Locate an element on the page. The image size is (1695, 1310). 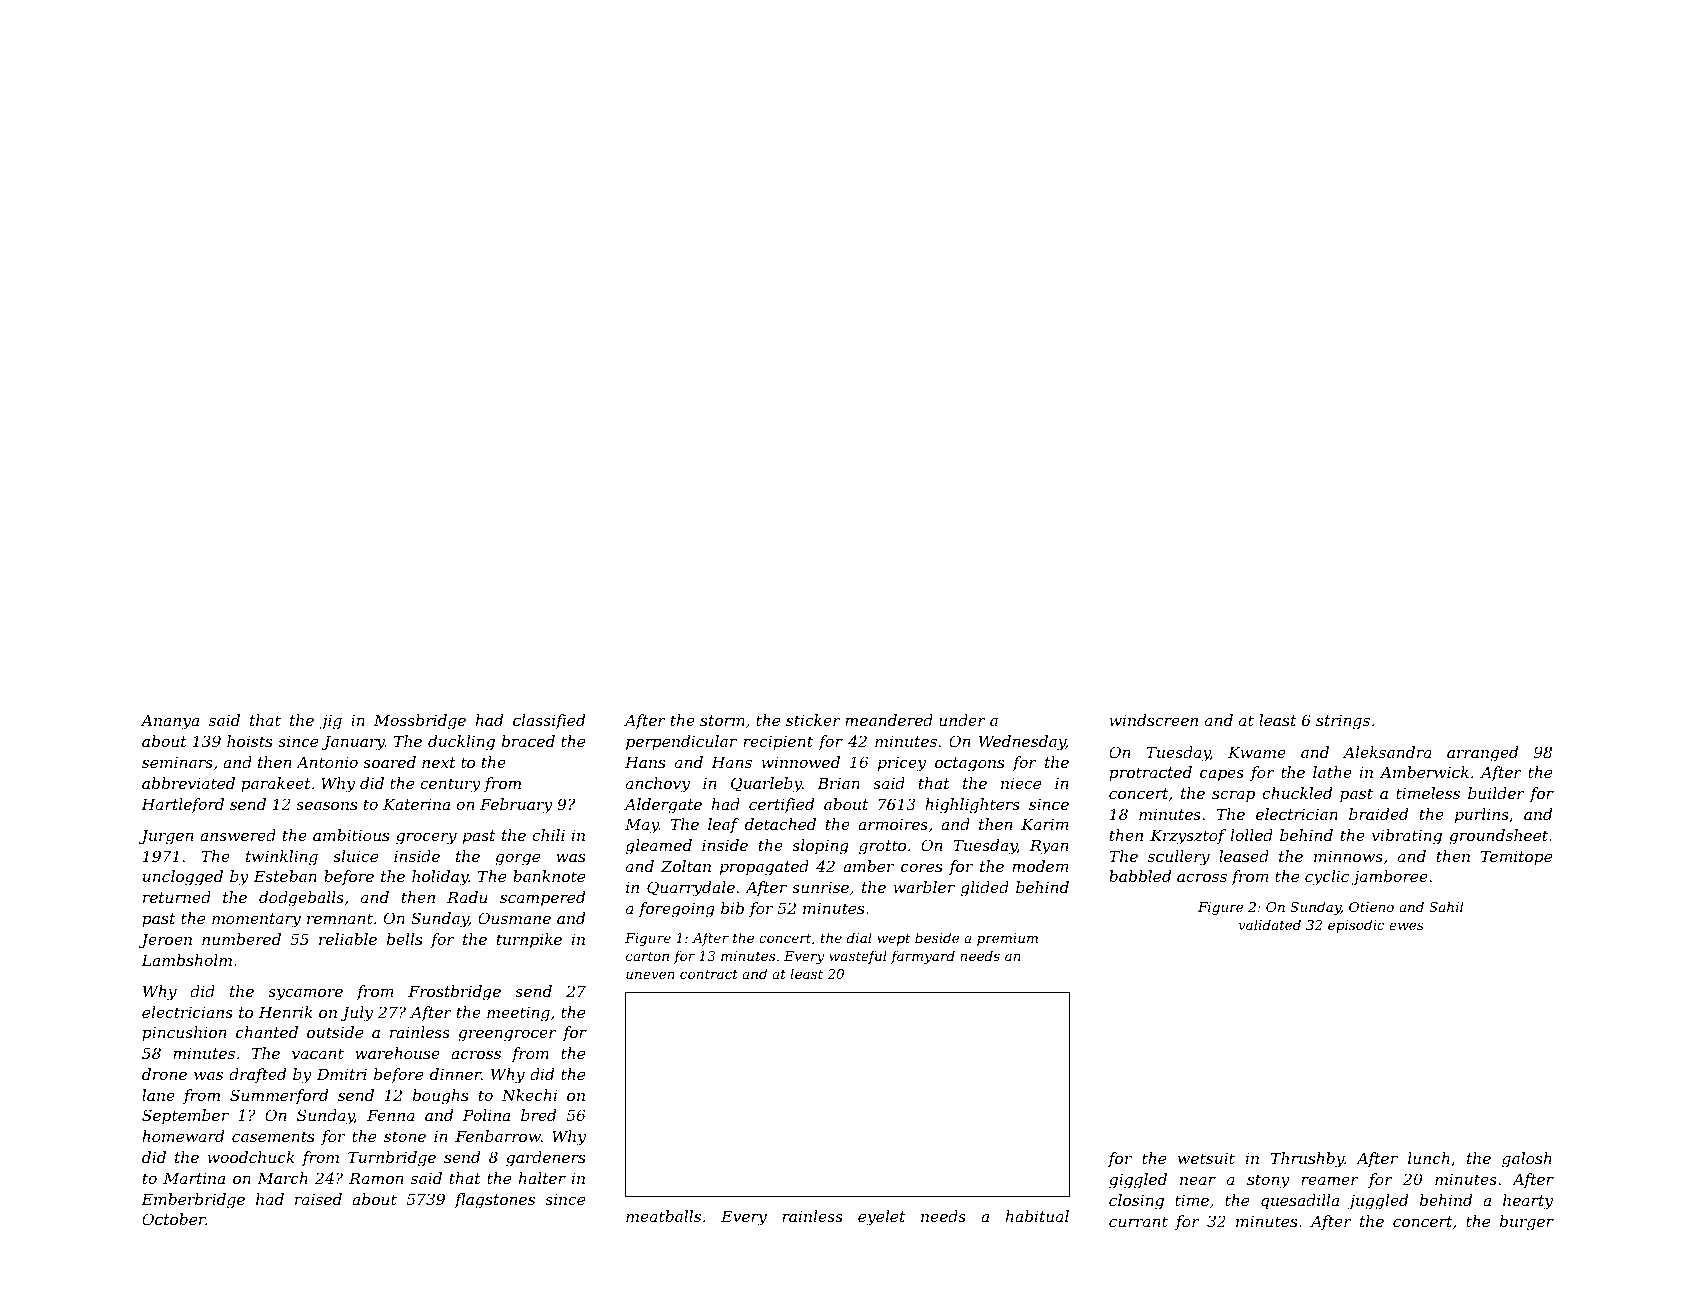
wasteful is located at coordinates (858, 957).
